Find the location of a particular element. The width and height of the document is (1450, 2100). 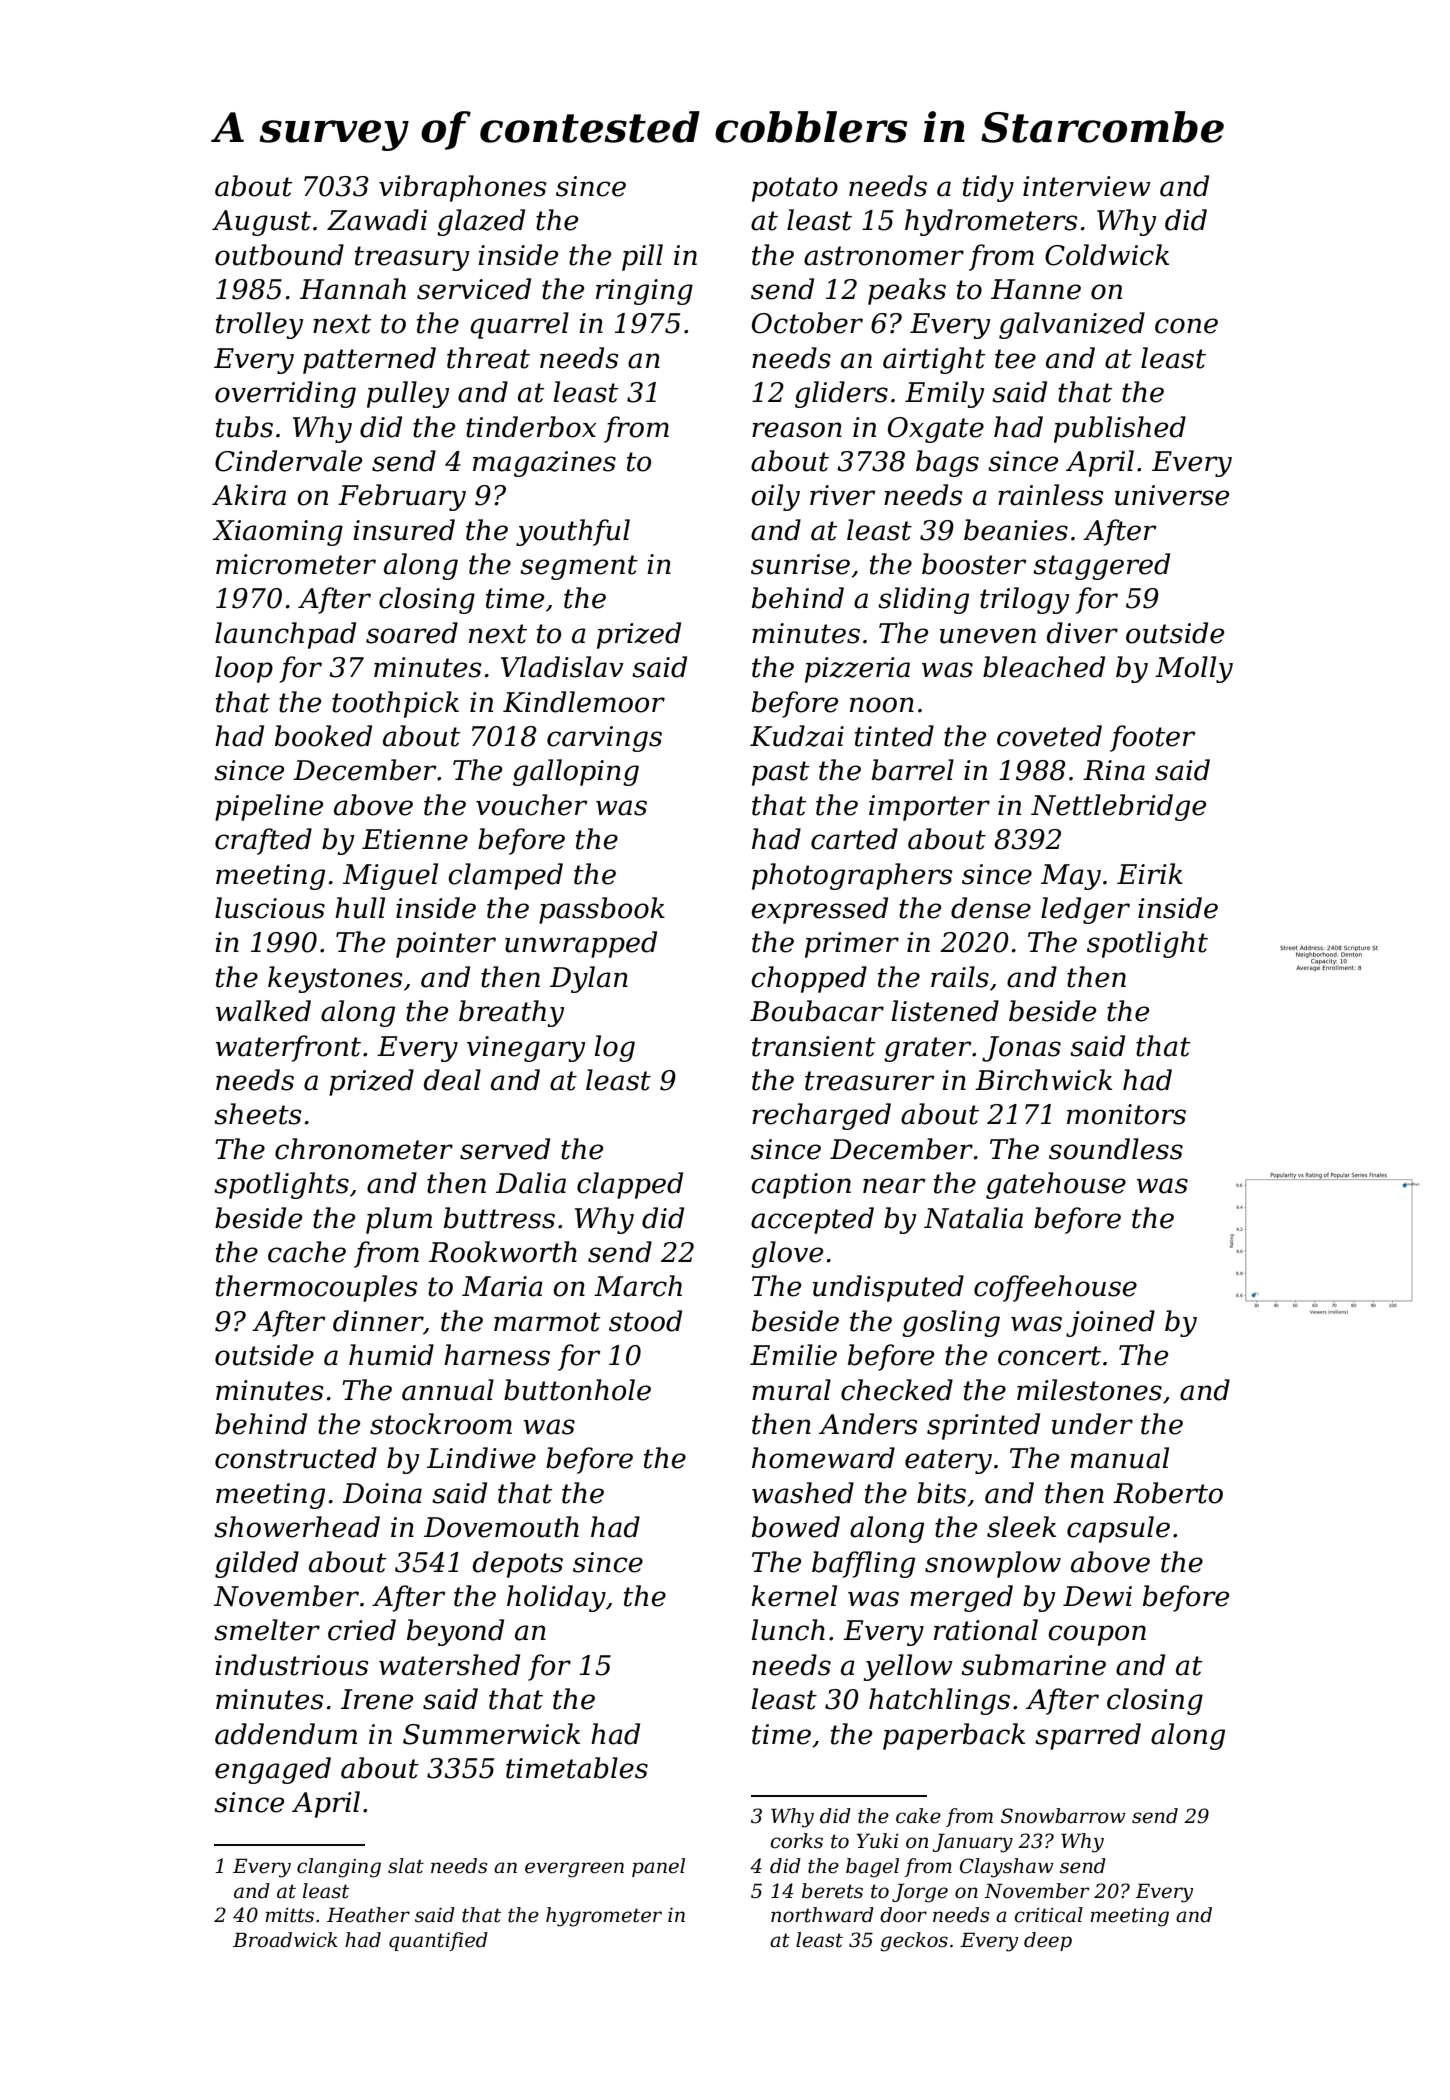

gosling is located at coordinates (951, 1323).
